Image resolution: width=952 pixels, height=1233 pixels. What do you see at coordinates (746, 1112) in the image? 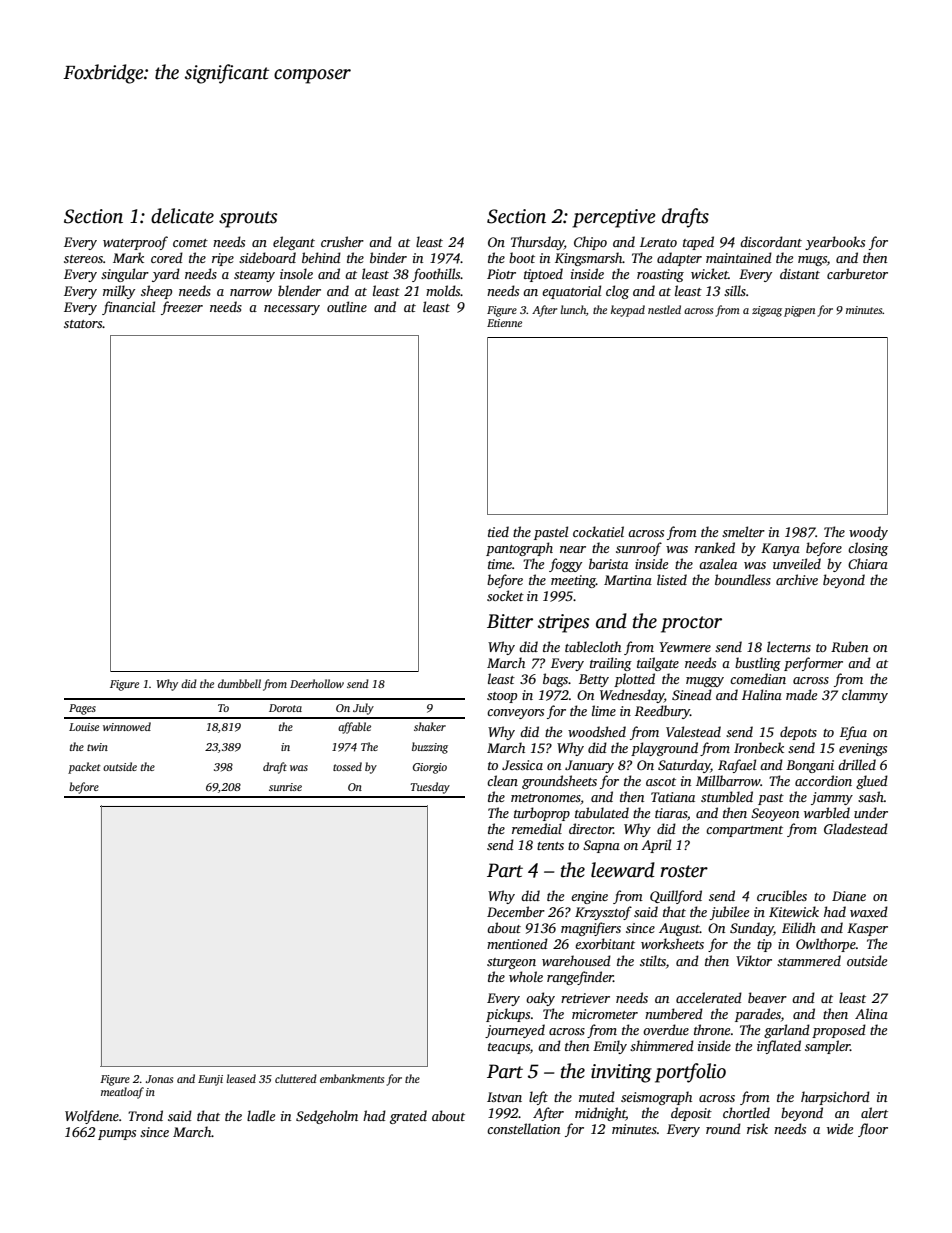
I see `chortled` at bounding box center [746, 1112].
